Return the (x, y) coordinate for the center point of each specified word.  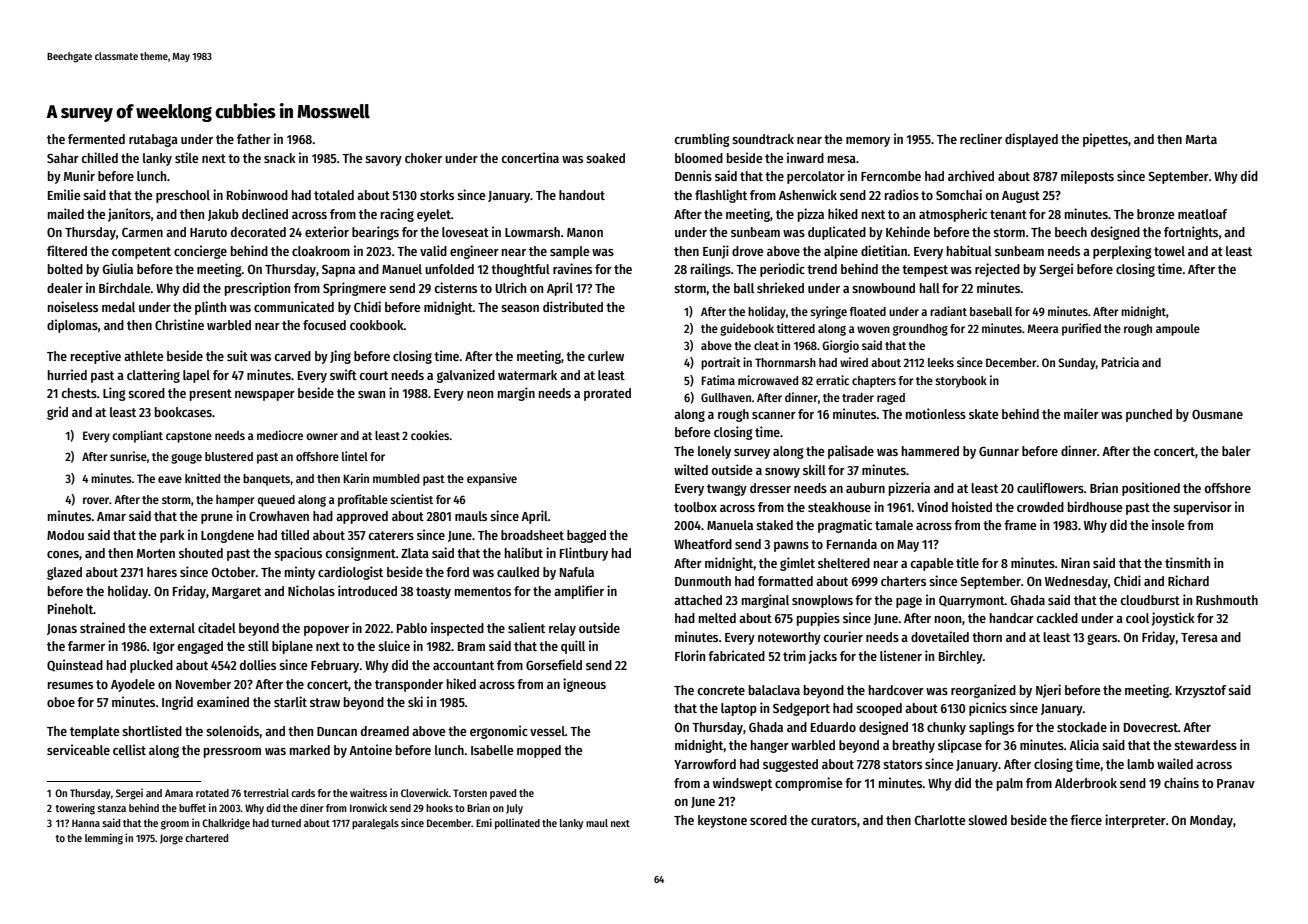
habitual (969, 250)
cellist (129, 749)
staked (774, 525)
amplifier (579, 592)
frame (1020, 525)
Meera (1043, 328)
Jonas (62, 629)
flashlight (721, 196)
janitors (129, 215)
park (172, 536)
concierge (200, 252)
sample (569, 252)
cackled (1057, 618)
